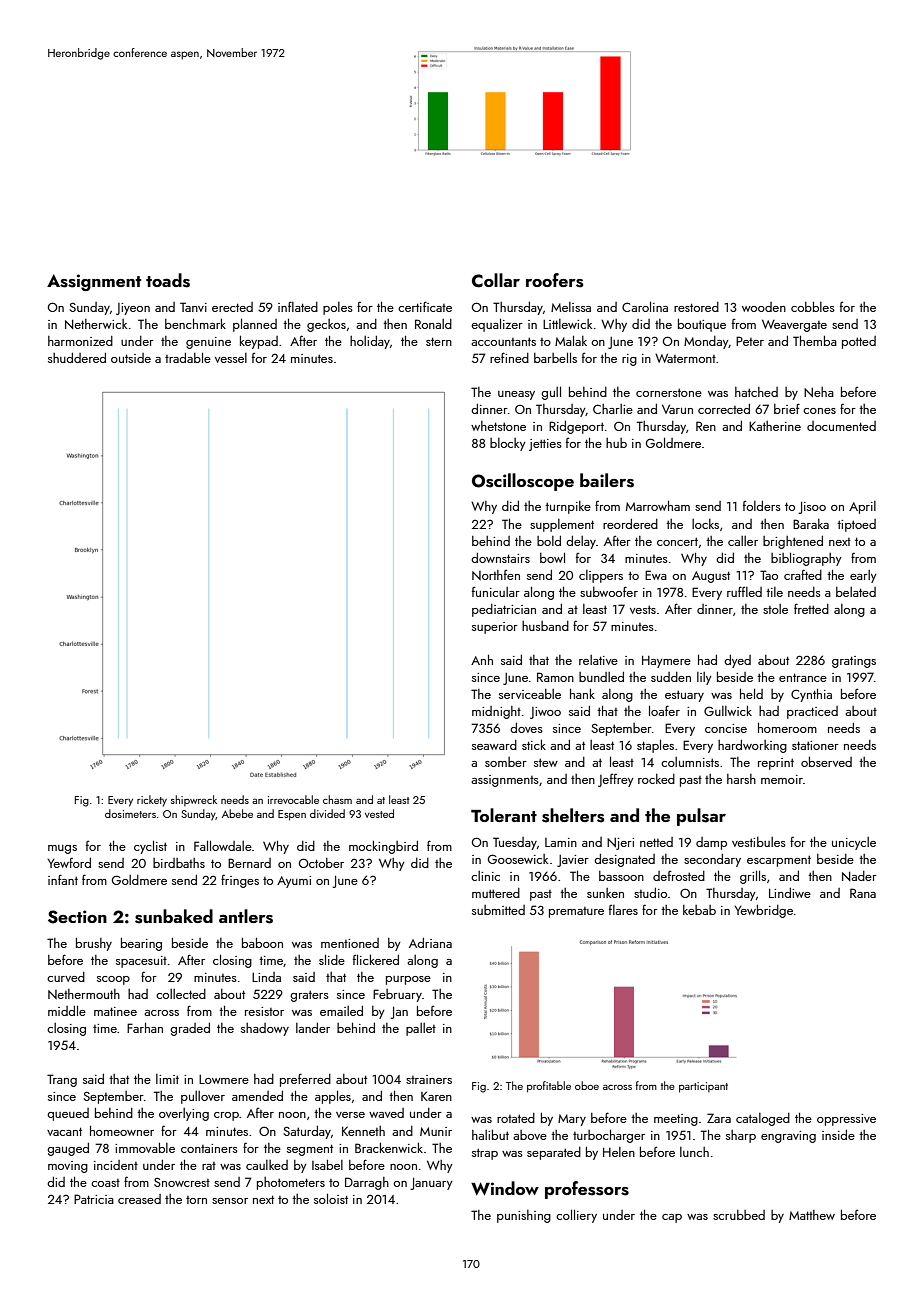  Describe the element at coordinates (68, 1114) in the image. I see `queued` at that location.
